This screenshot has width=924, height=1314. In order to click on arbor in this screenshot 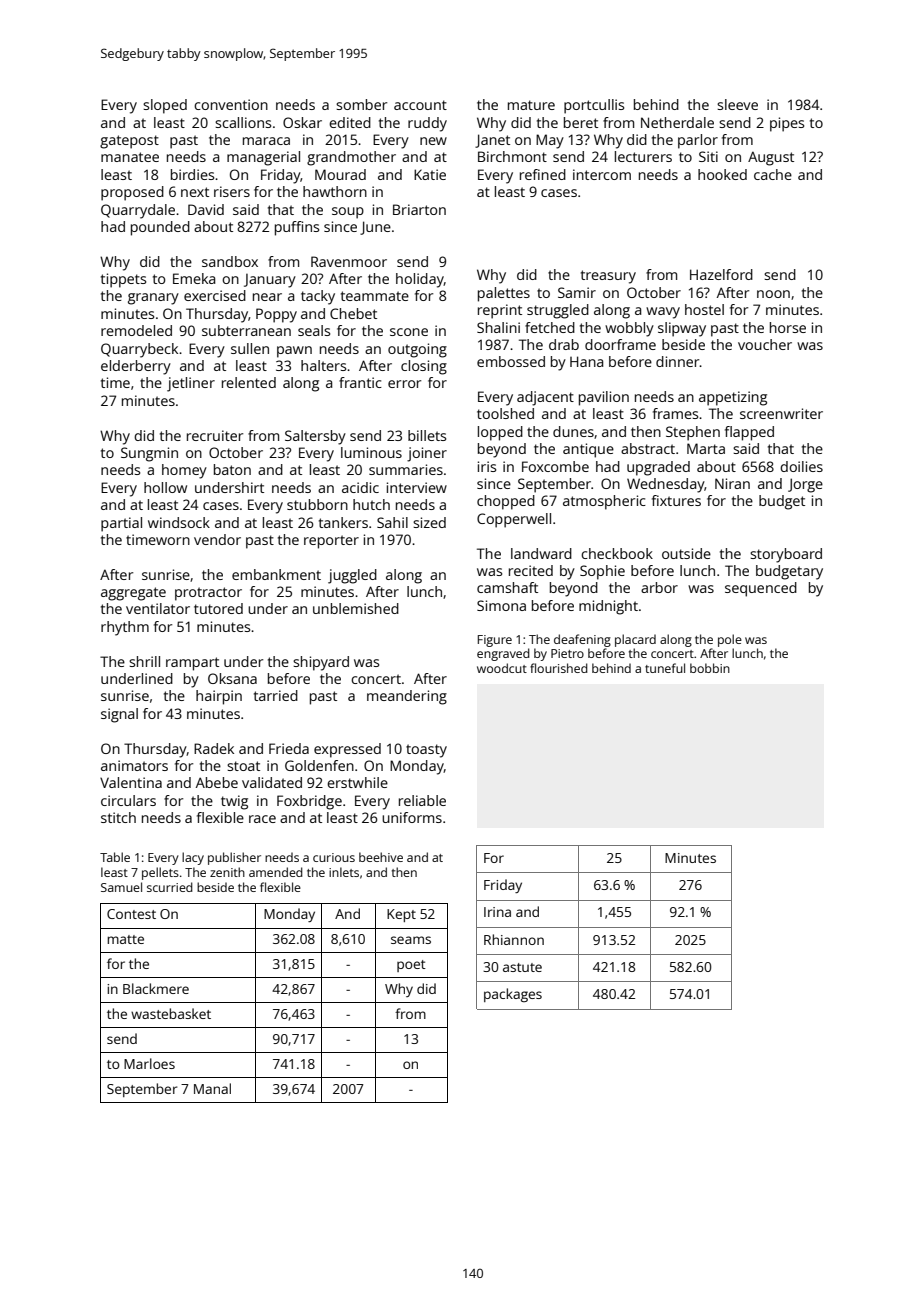, I will do `click(659, 587)`.
